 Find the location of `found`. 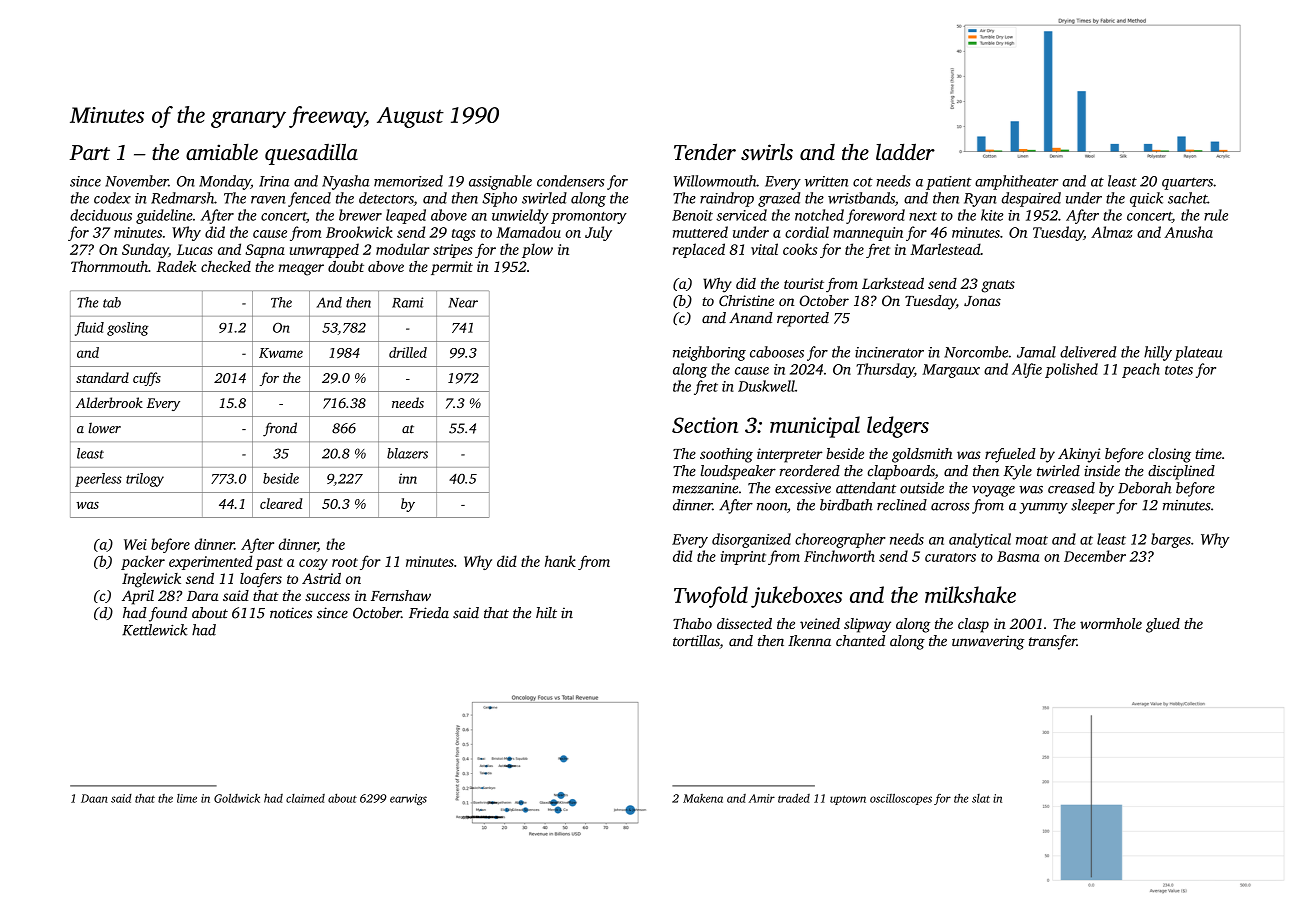

found is located at coordinates (168, 614).
